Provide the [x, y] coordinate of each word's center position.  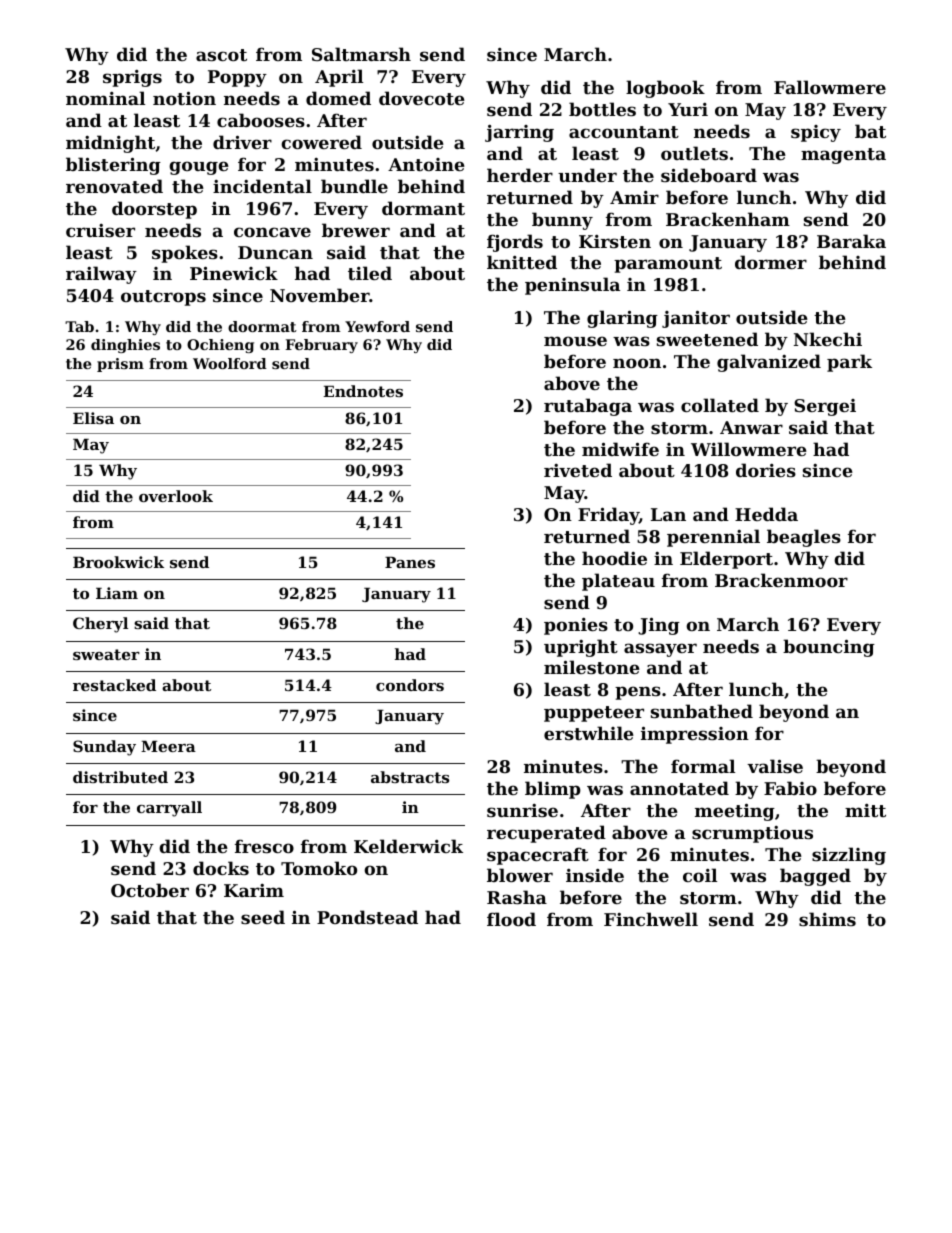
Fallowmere [830, 87]
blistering [113, 166]
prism [120, 365]
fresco [264, 846]
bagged [815, 877]
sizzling [849, 856]
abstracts [410, 777]
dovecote [422, 98]
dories [766, 470]
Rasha [517, 897]
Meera [168, 746]
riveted [578, 470]
